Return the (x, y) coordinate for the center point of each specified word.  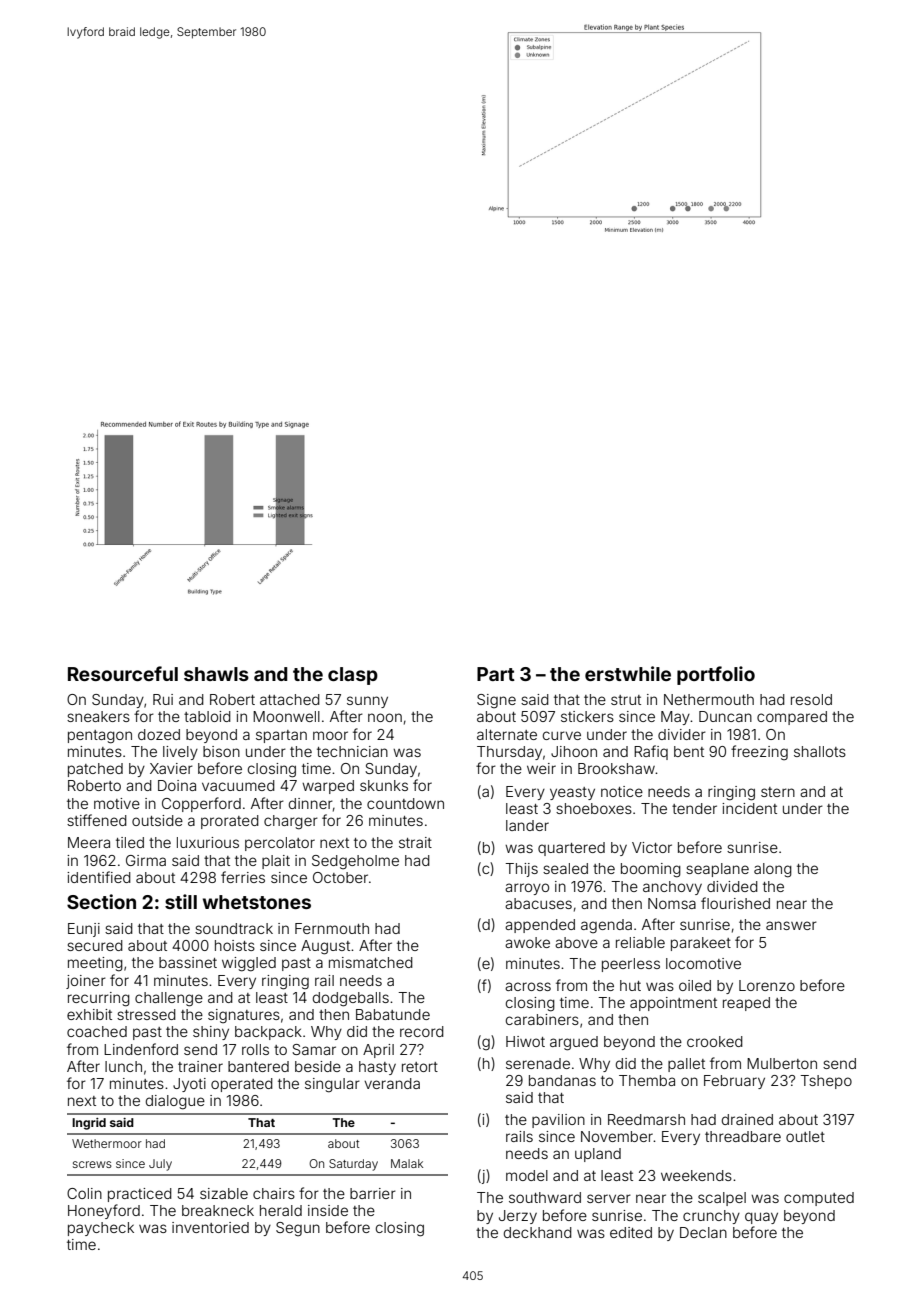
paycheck (101, 1229)
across (528, 986)
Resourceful (123, 673)
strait (415, 842)
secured (95, 945)
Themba (647, 1080)
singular (332, 1085)
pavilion (558, 1121)
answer (791, 925)
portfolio (716, 675)
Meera (89, 842)
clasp (353, 676)
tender (694, 808)
